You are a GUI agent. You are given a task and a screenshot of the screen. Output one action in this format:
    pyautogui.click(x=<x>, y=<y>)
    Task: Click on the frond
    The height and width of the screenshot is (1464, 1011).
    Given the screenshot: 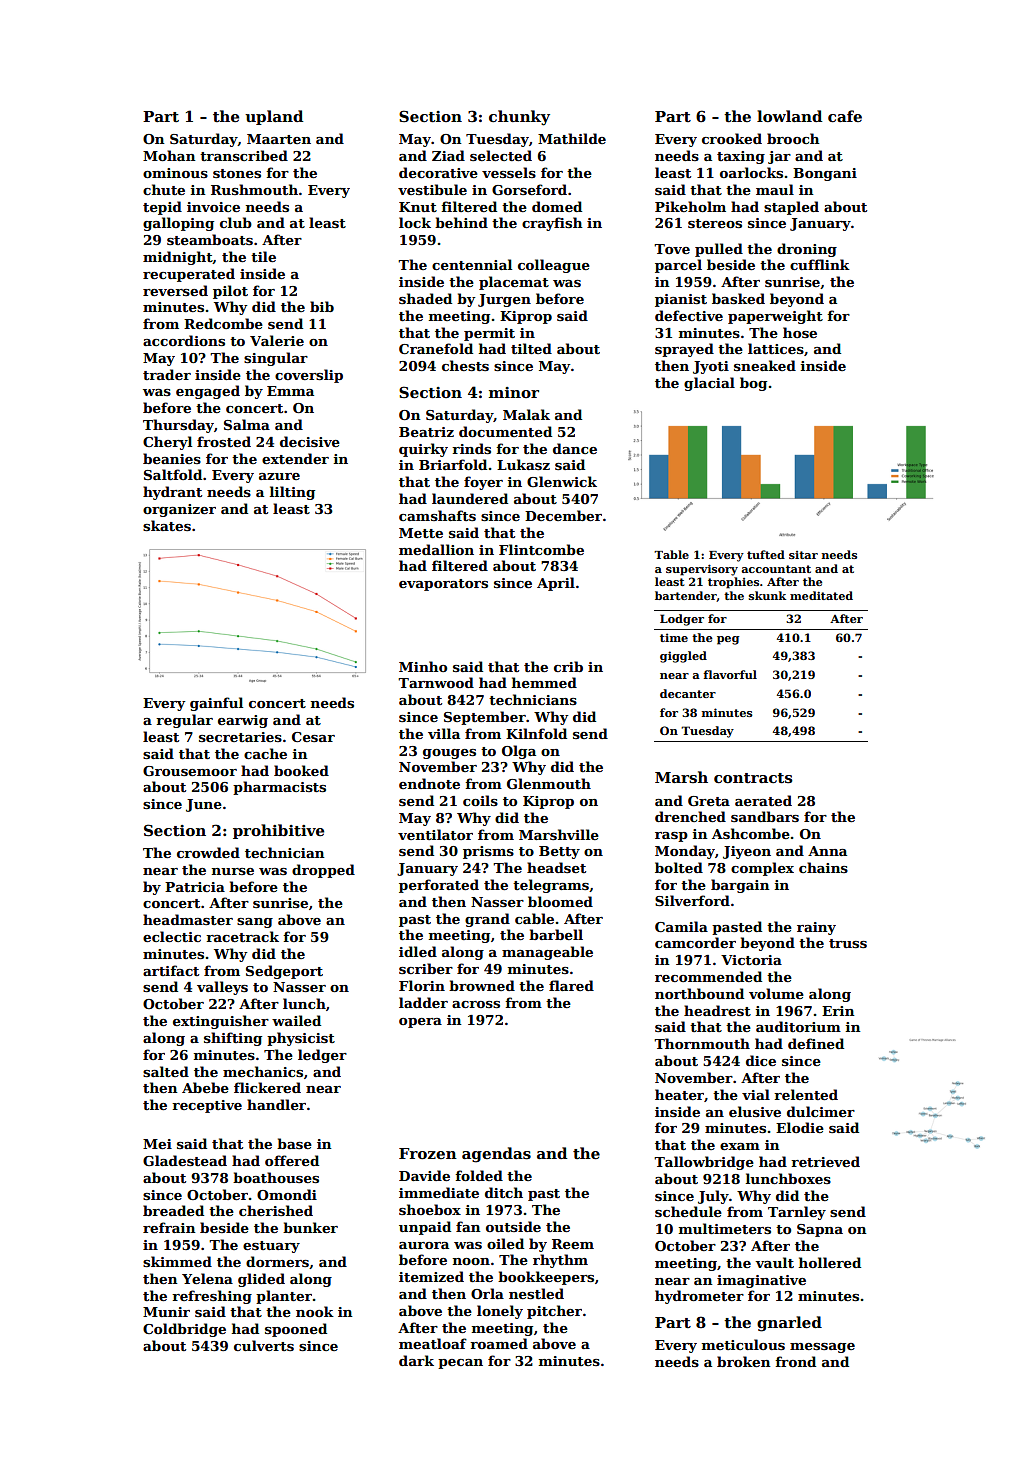 What is the action you would take?
    pyautogui.click(x=795, y=1361)
